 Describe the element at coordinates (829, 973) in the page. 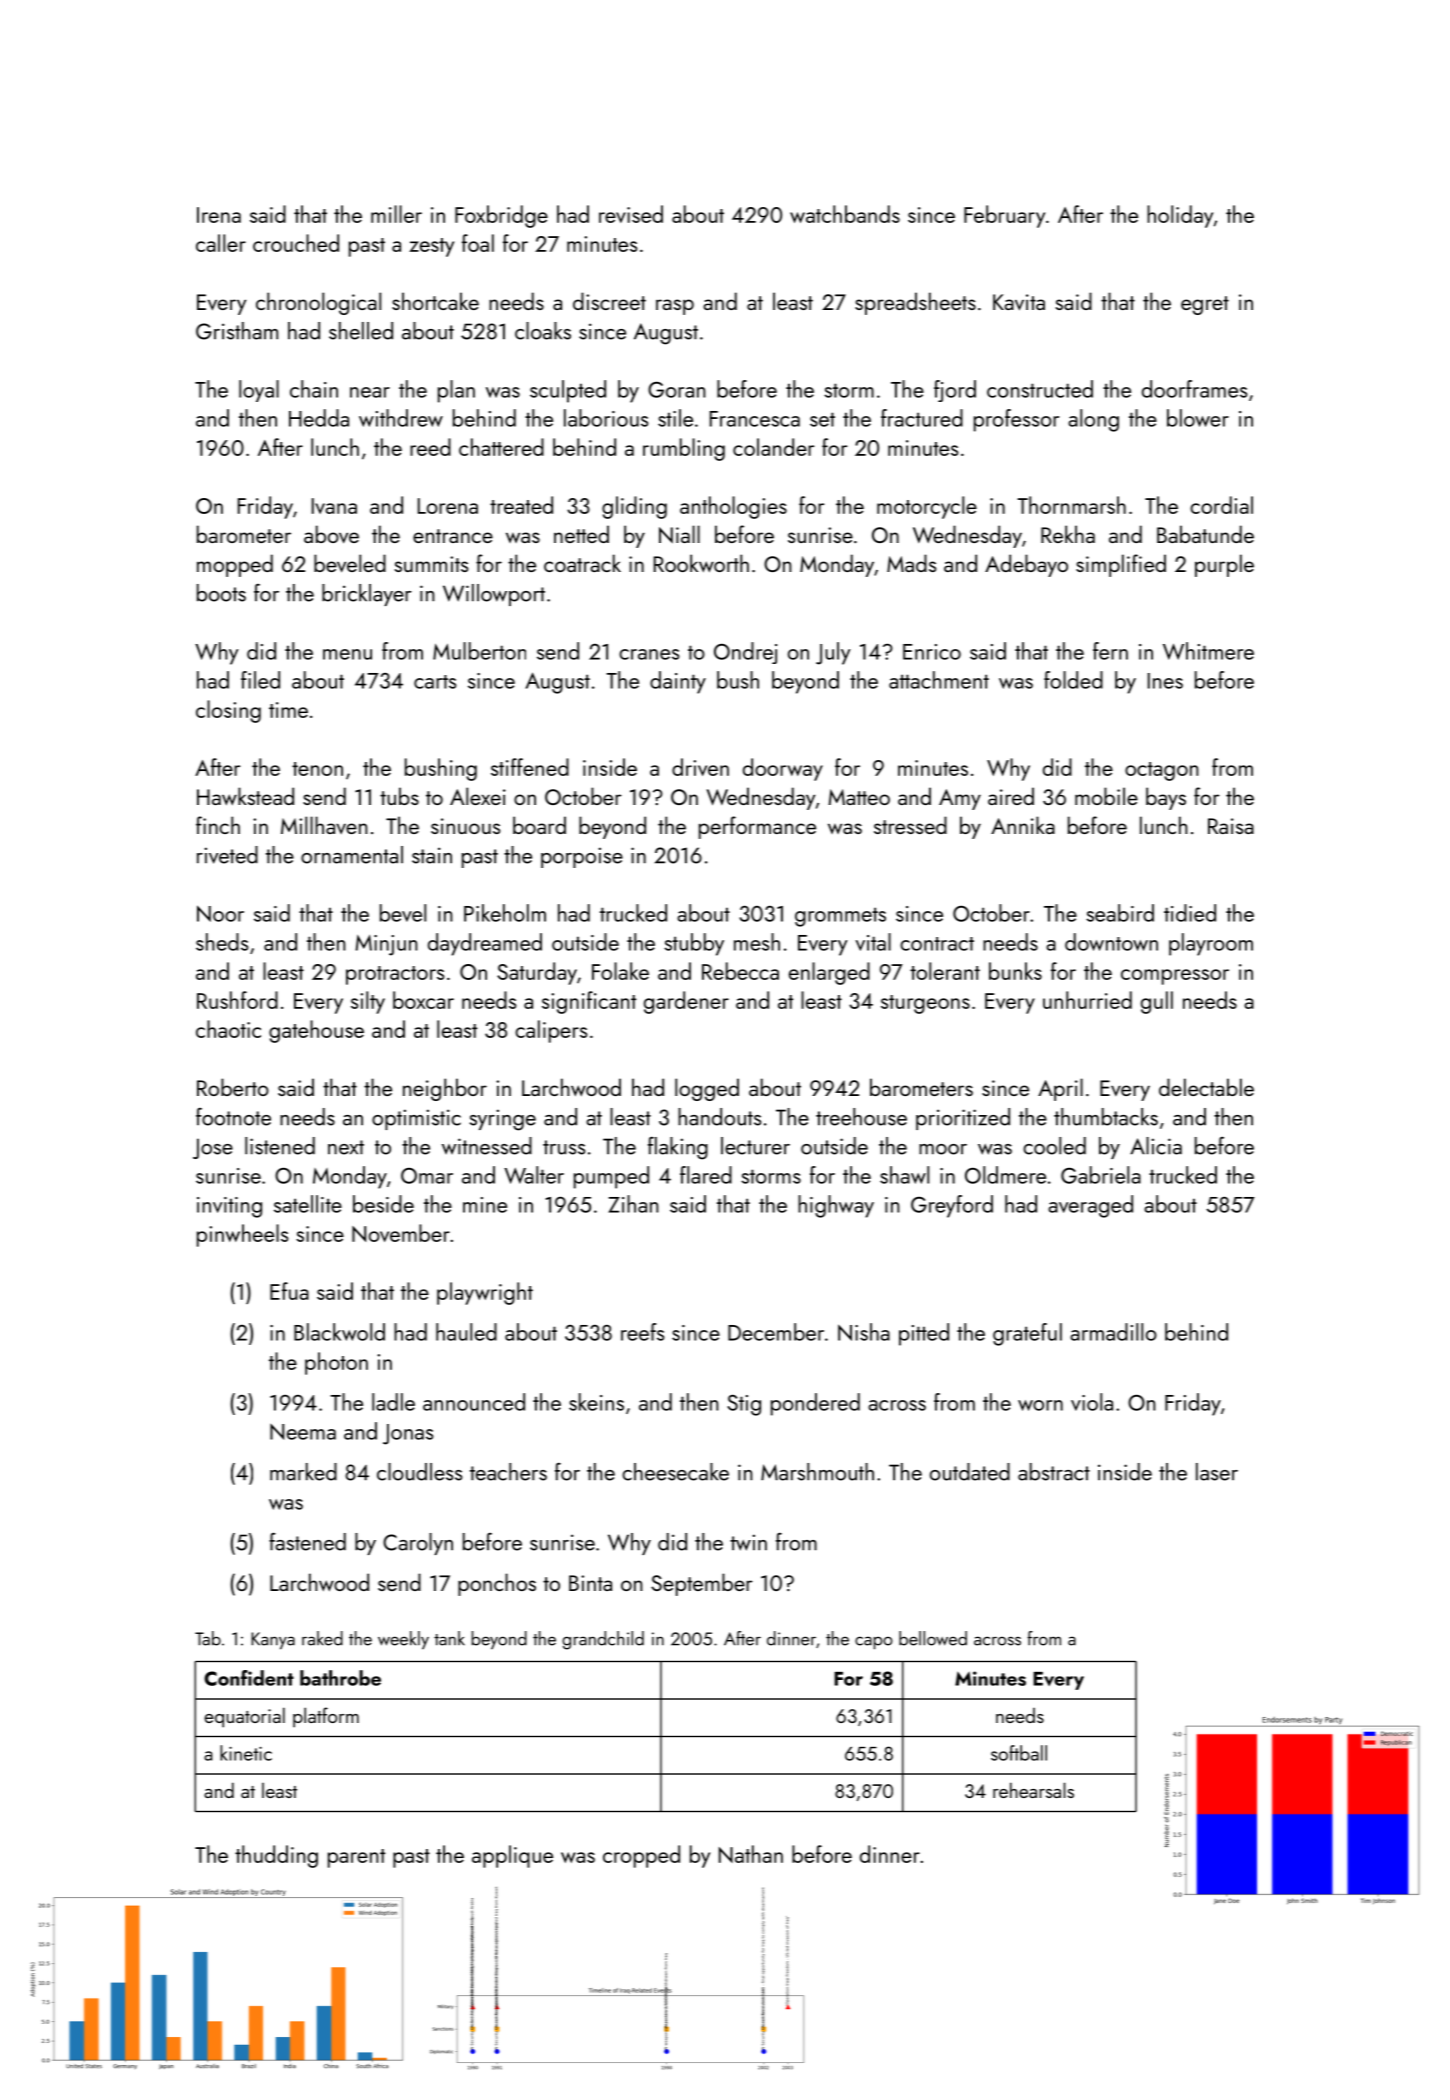

I see `enlarged` at that location.
